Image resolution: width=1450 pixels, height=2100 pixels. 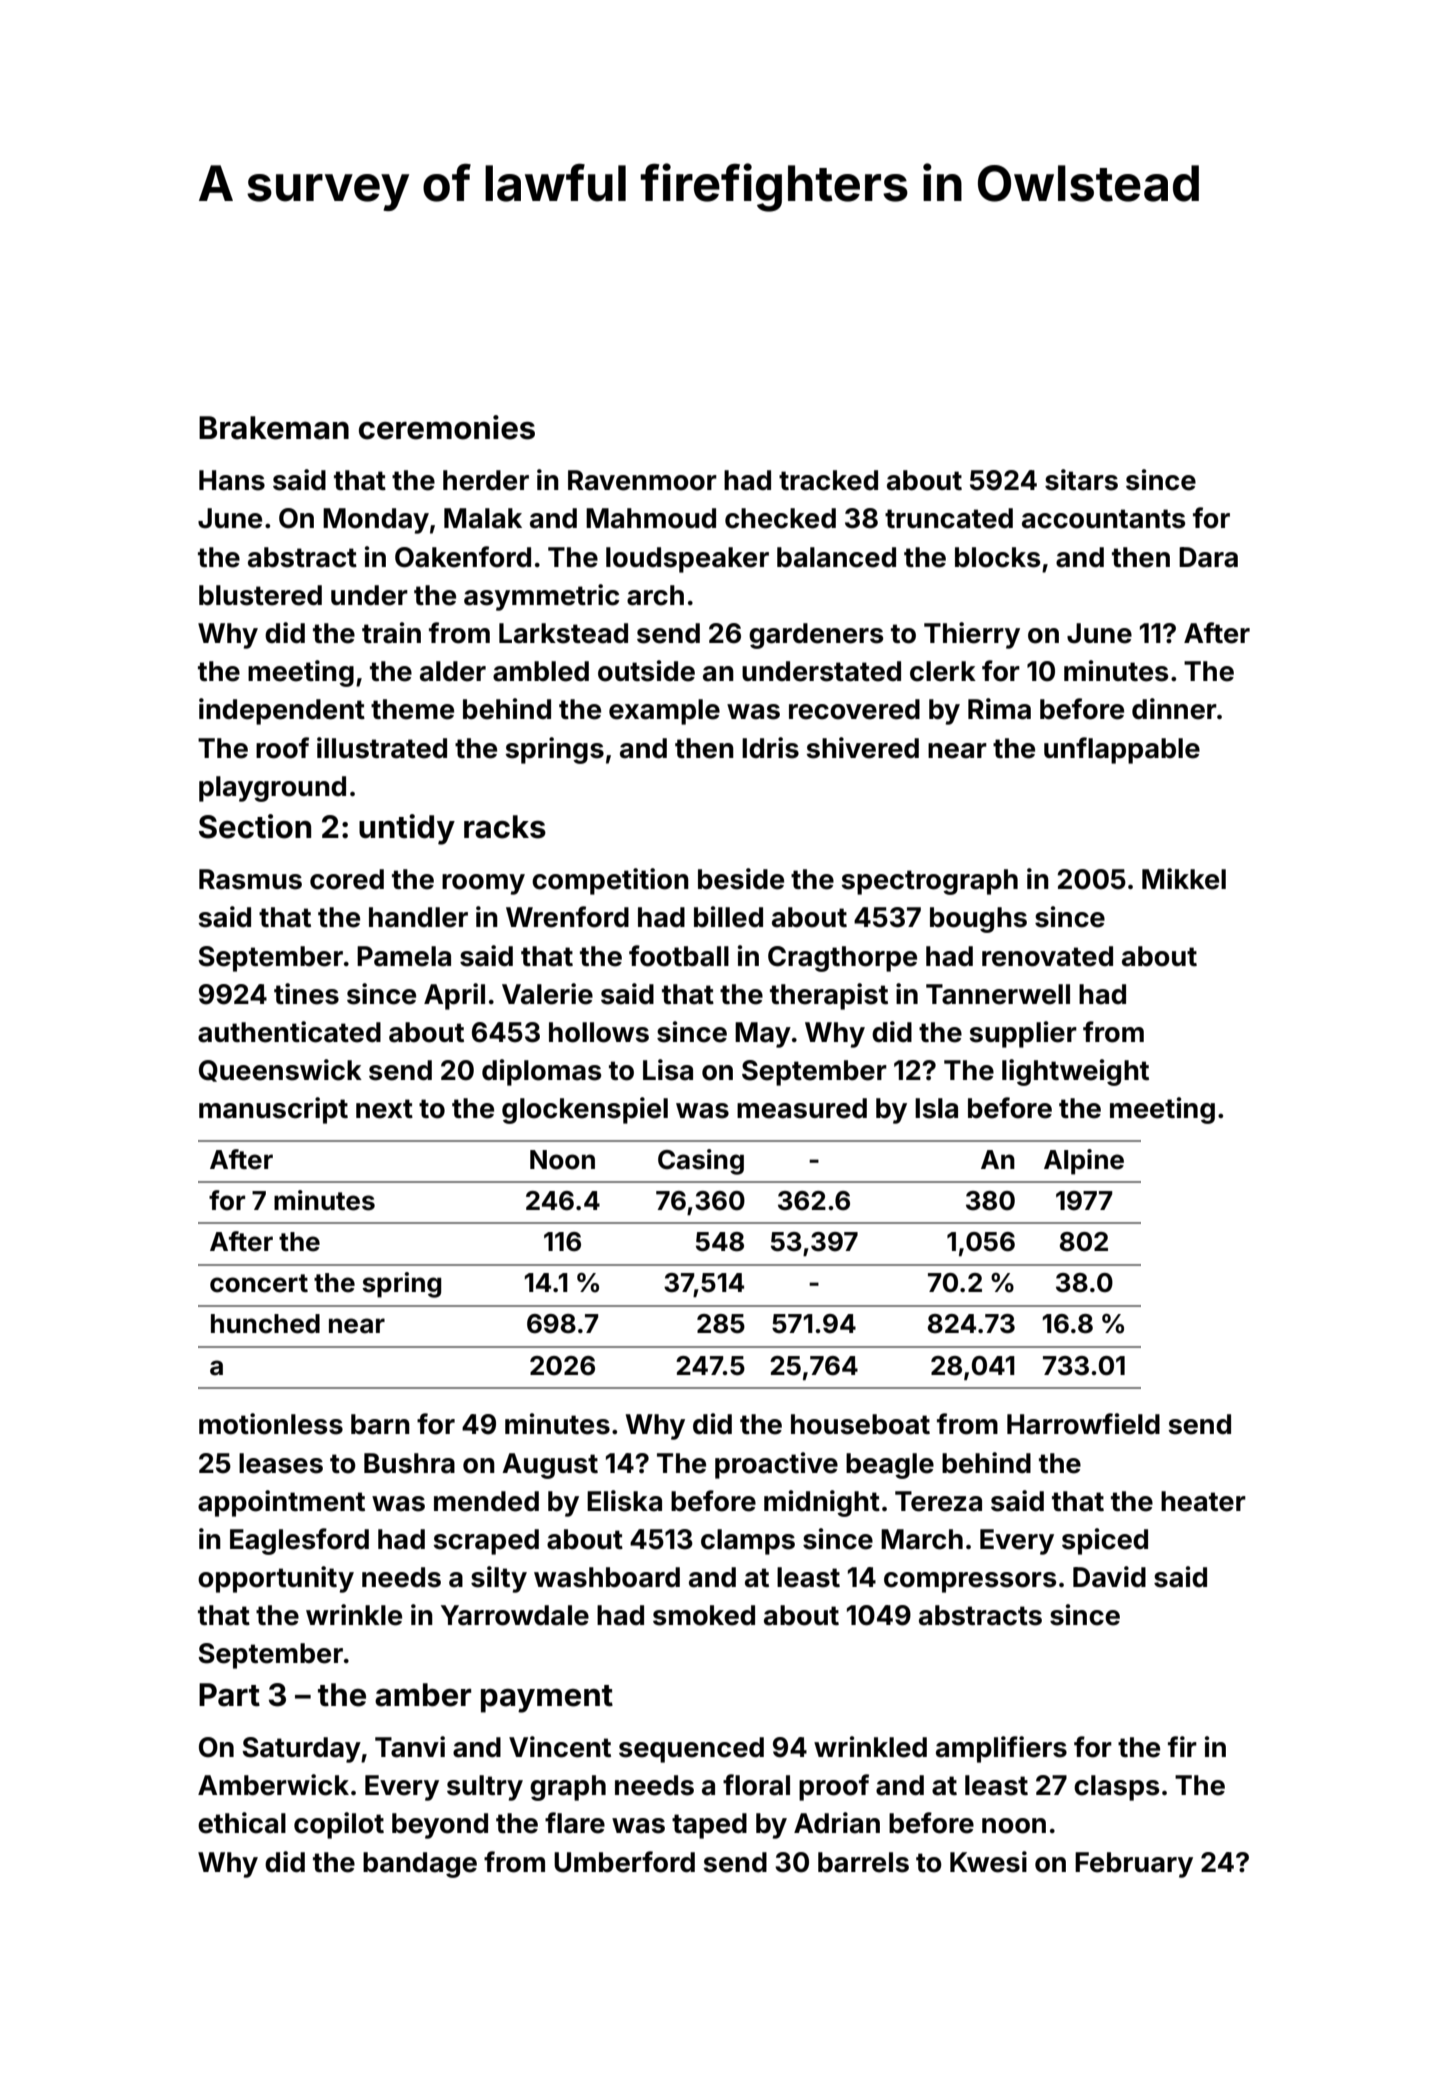 What do you see at coordinates (281, 1503) in the image?
I see `appointment` at bounding box center [281, 1503].
